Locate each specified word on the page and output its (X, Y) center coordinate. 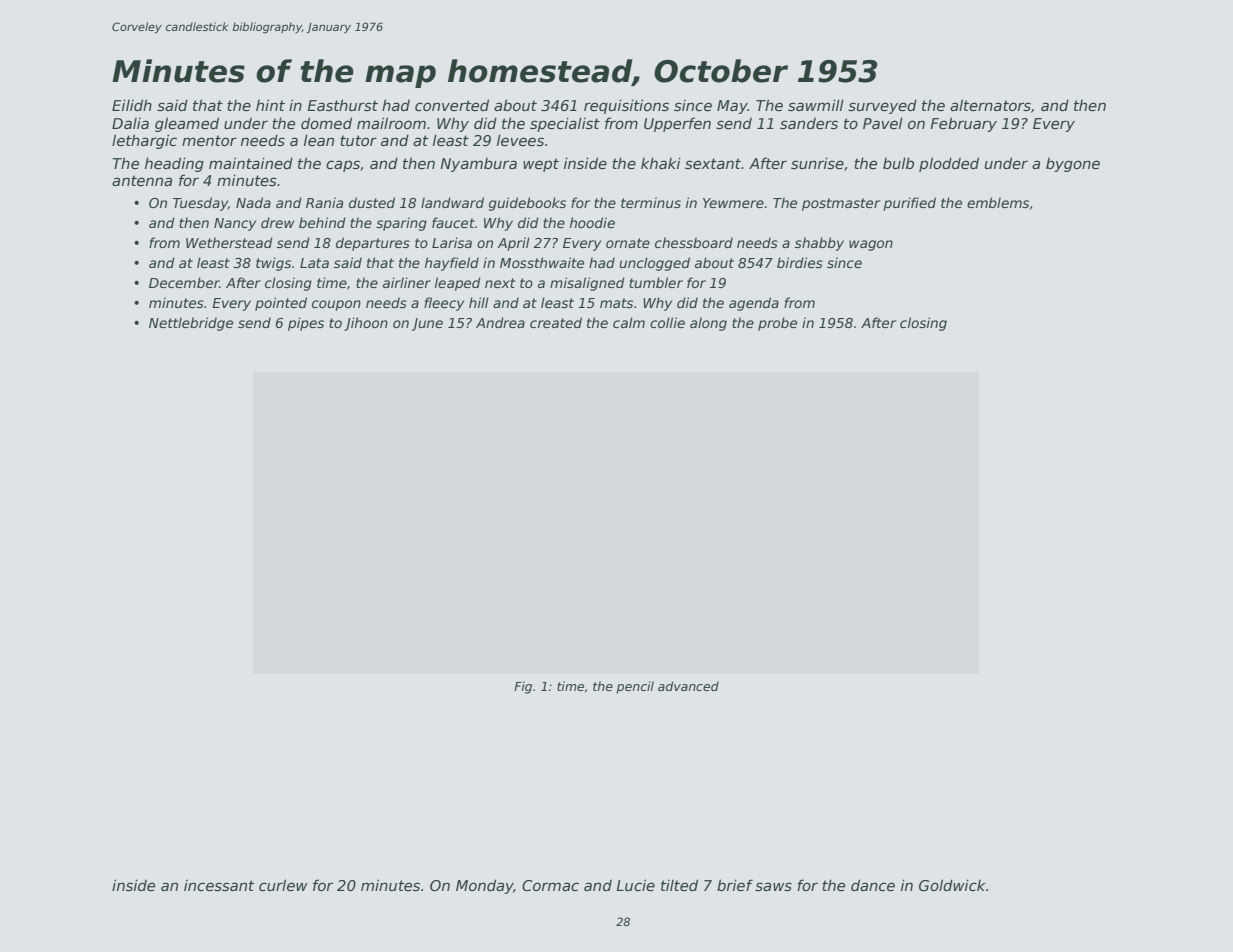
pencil (635, 687)
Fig (523, 687)
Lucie (635, 885)
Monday (485, 886)
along (708, 324)
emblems (998, 202)
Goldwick (952, 885)
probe (777, 324)
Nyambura (478, 165)
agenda (754, 304)
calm (629, 322)
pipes (306, 324)
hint (270, 105)
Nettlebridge (191, 324)
